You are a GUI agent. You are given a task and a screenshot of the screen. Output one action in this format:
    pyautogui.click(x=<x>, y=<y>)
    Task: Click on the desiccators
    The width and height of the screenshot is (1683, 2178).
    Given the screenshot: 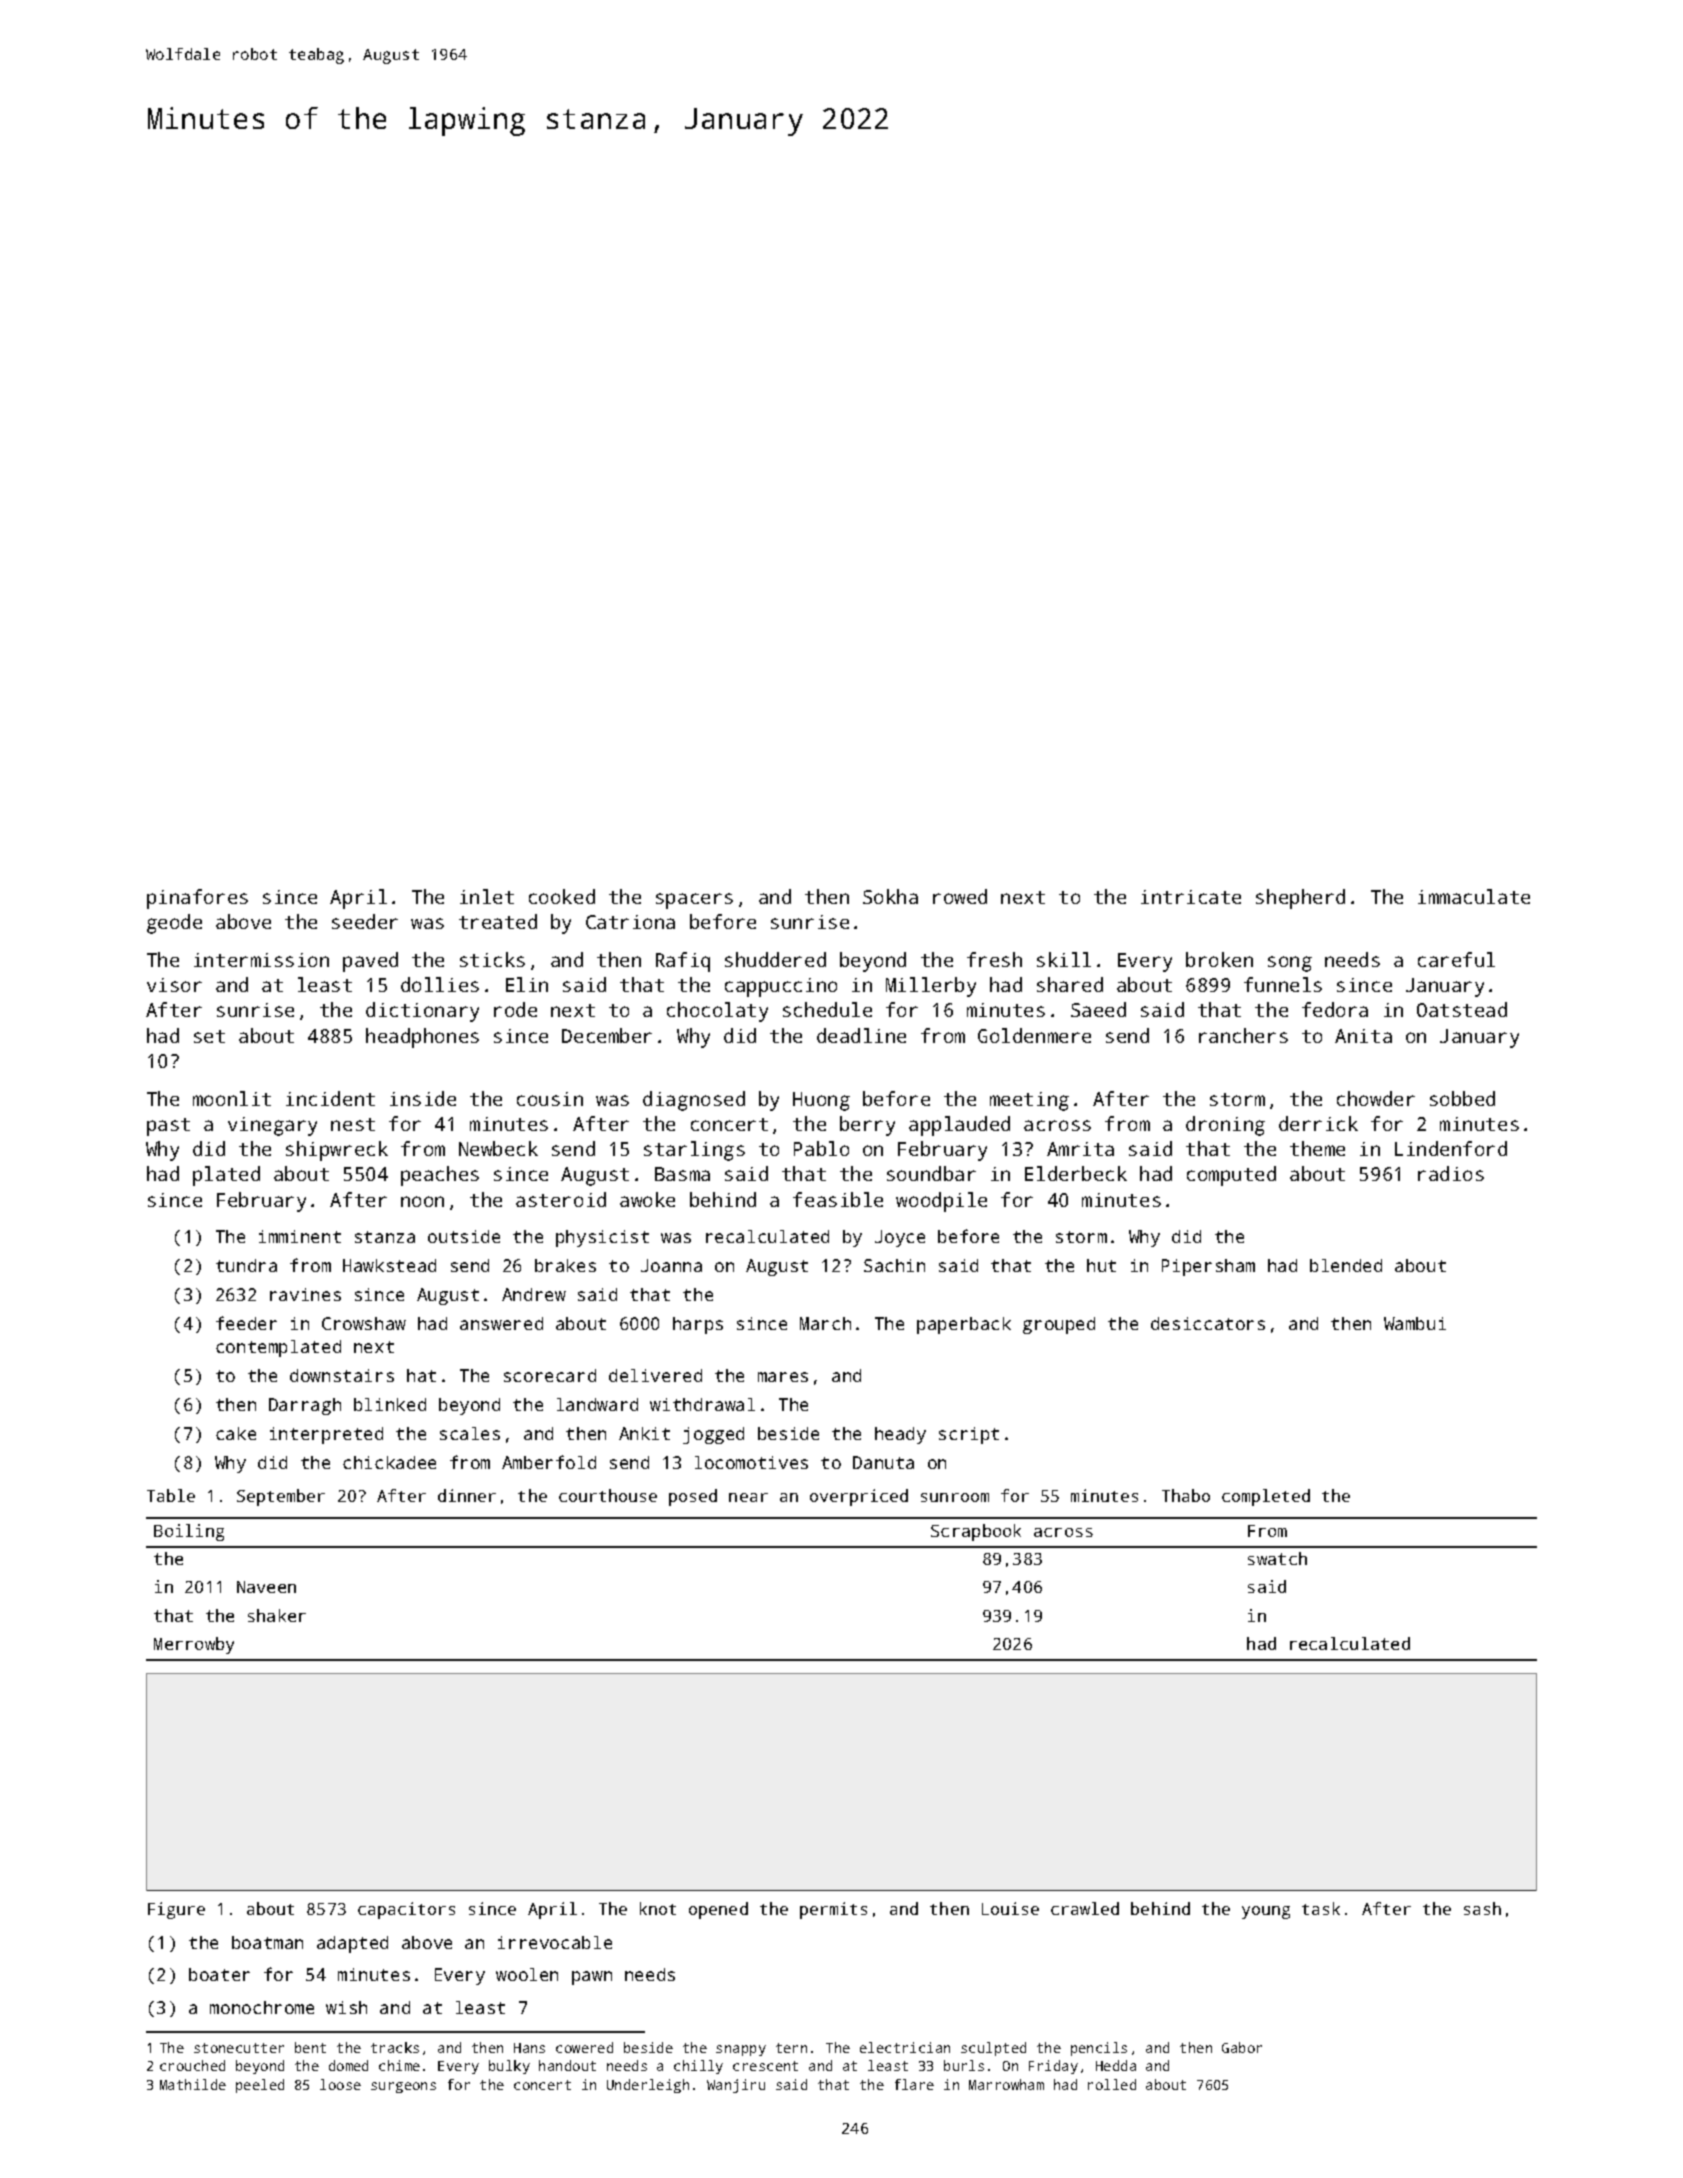 What is the action you would take?
    pyautogui.click(x=1208, y=1323)
